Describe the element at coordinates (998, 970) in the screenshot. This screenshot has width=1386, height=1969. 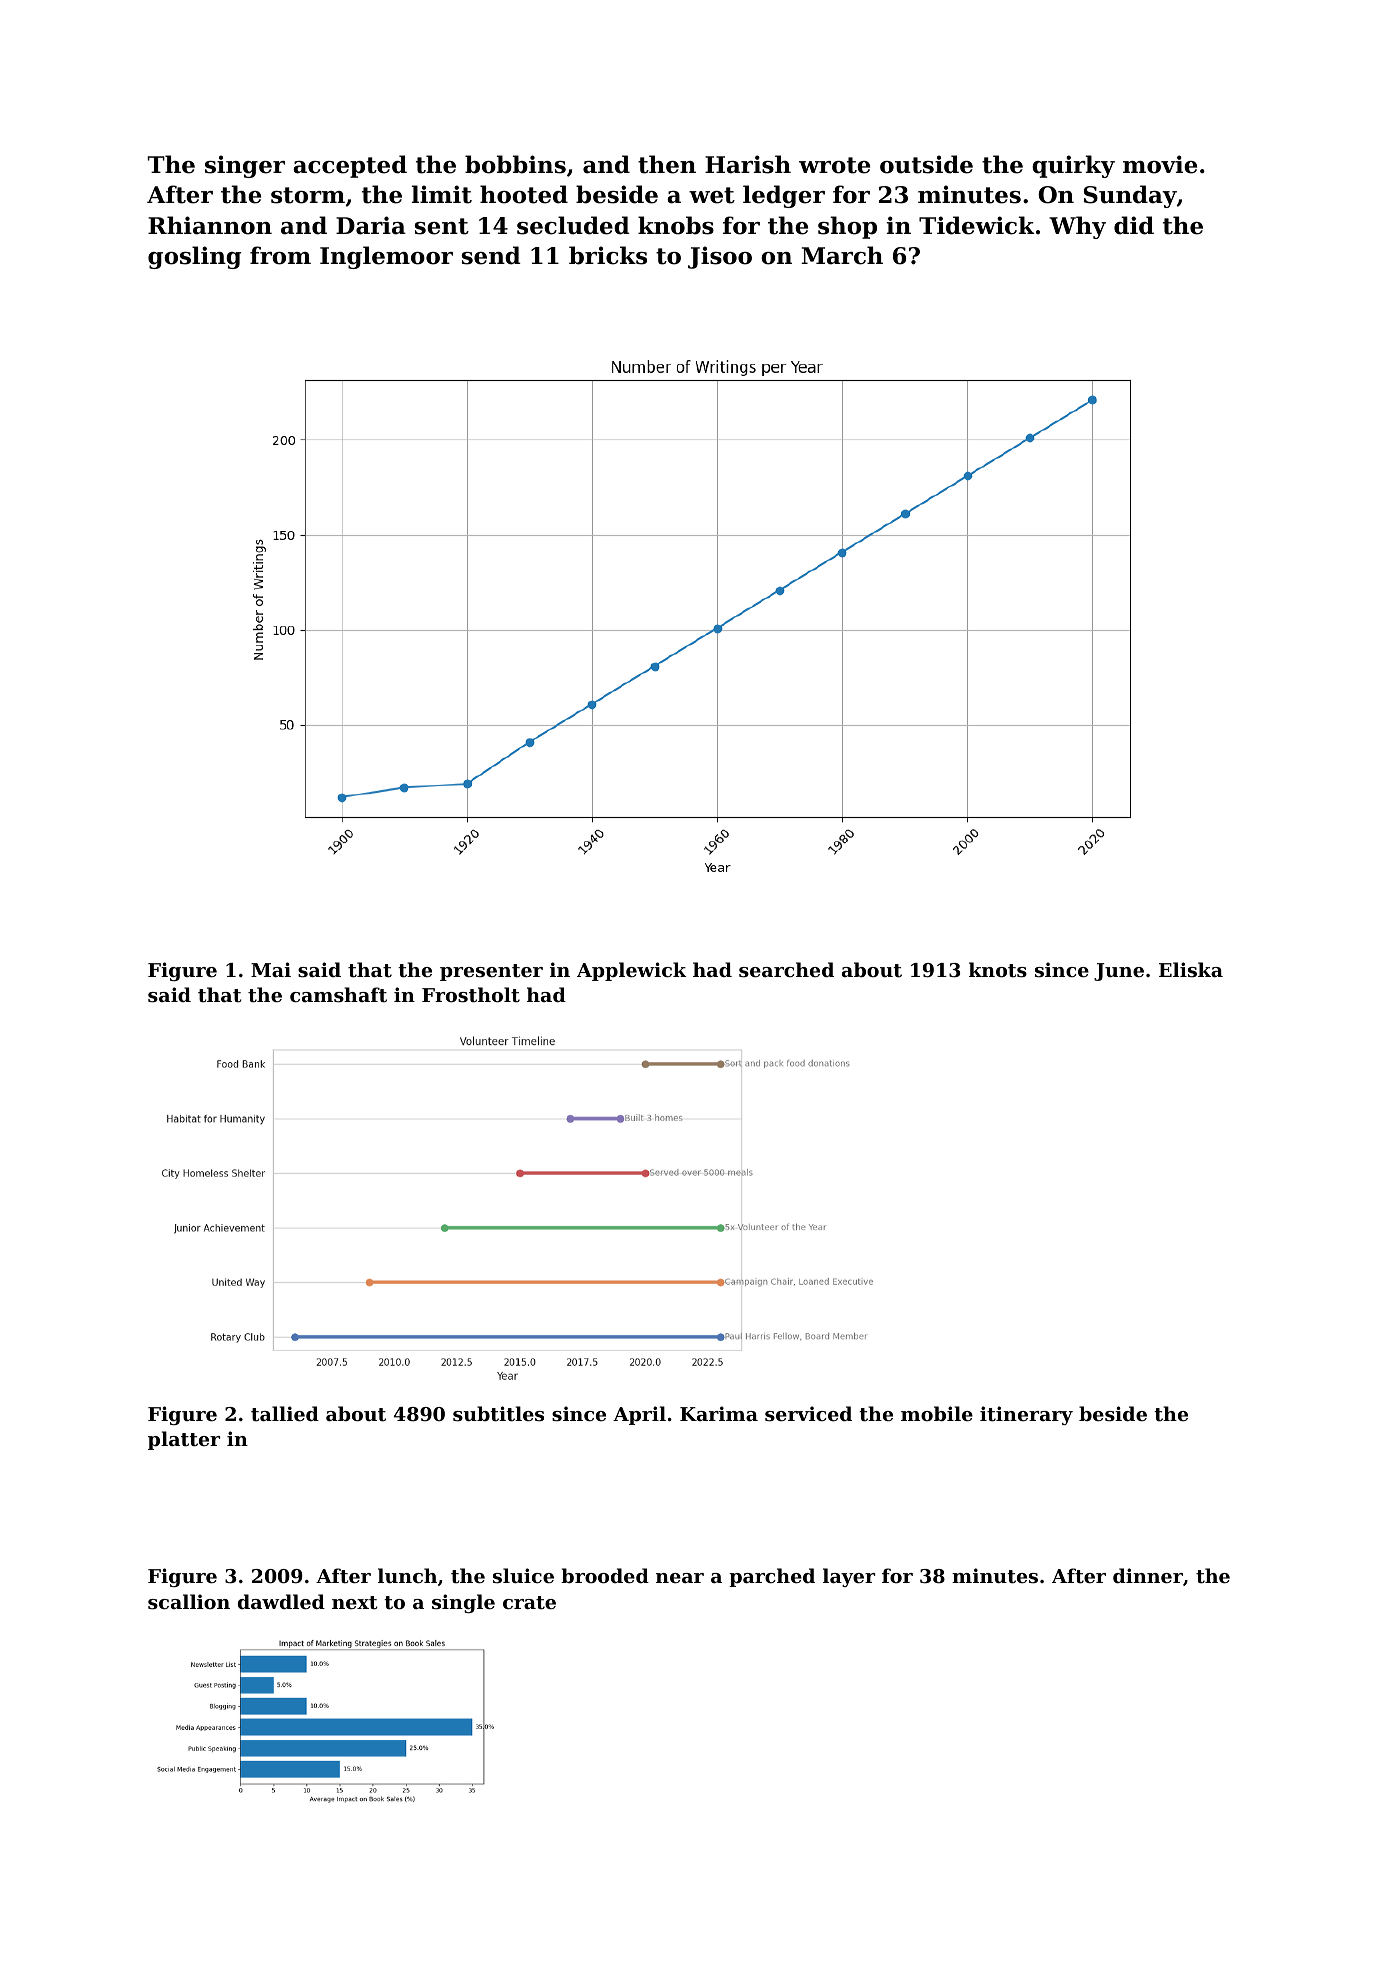
I see `knots` at that location.
